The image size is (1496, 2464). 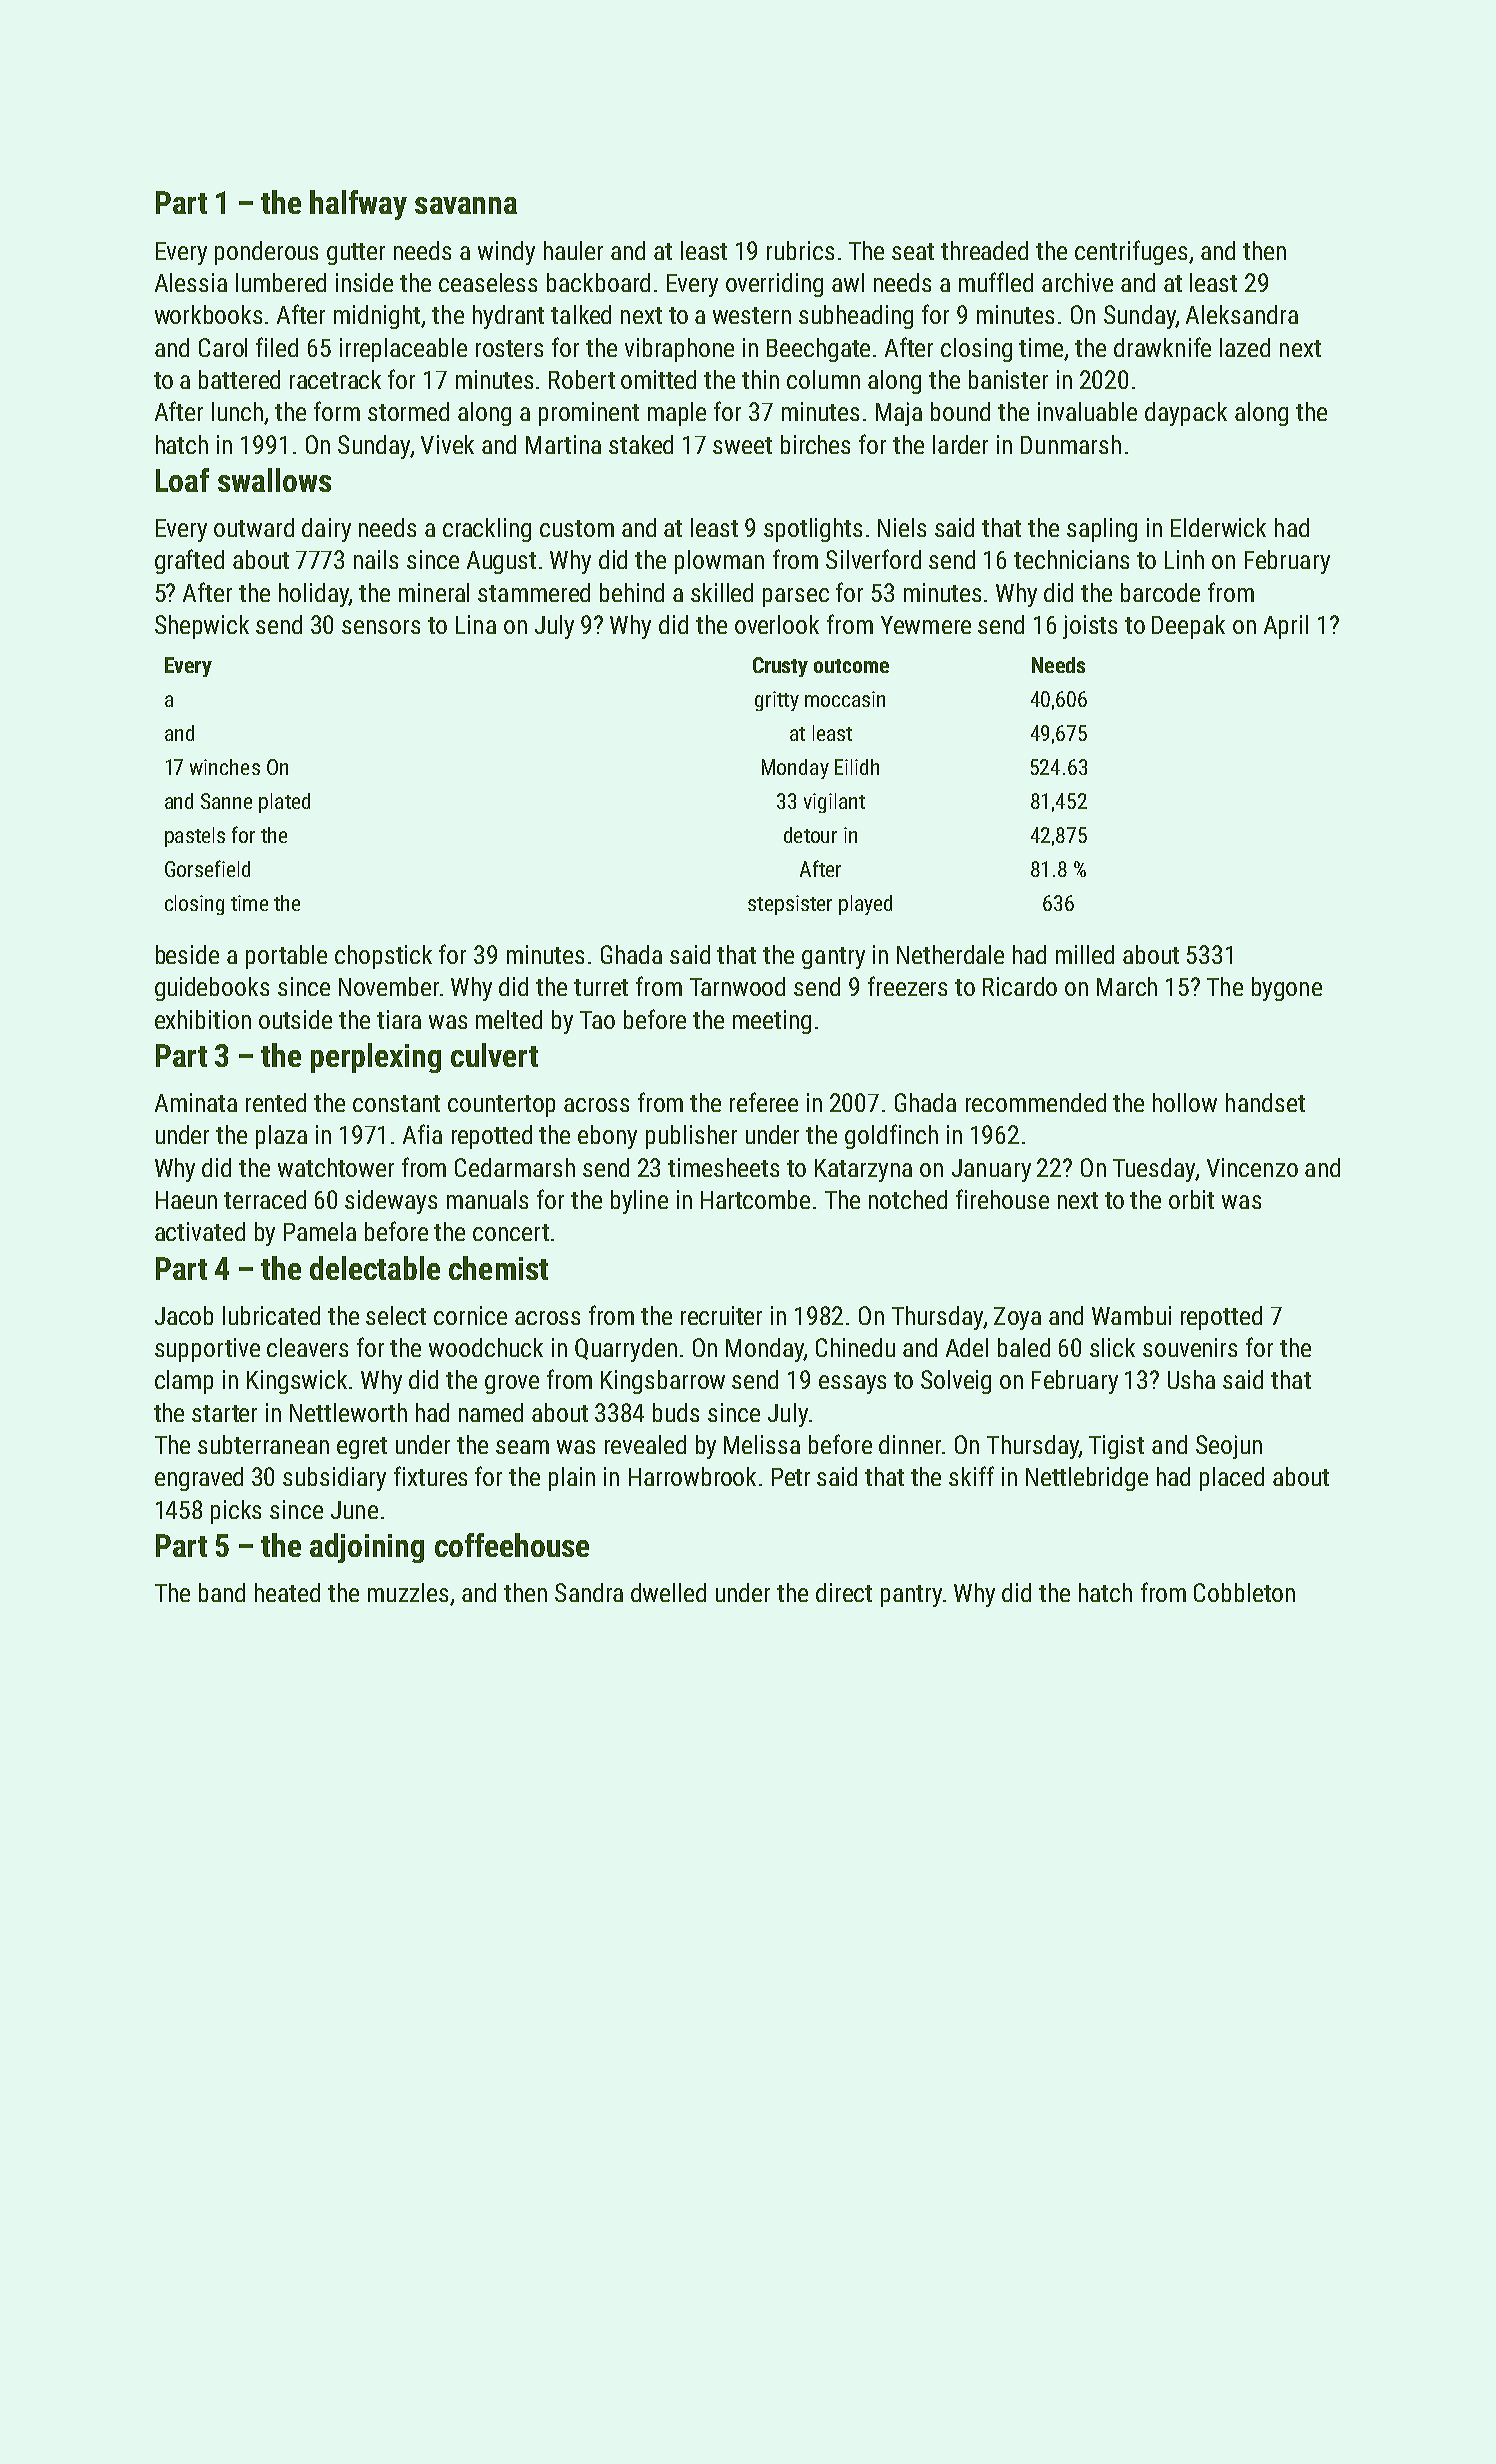 What do you see at coordinates (913, 251) in the document?
I see `seat` at bounding box center [913, 251].
